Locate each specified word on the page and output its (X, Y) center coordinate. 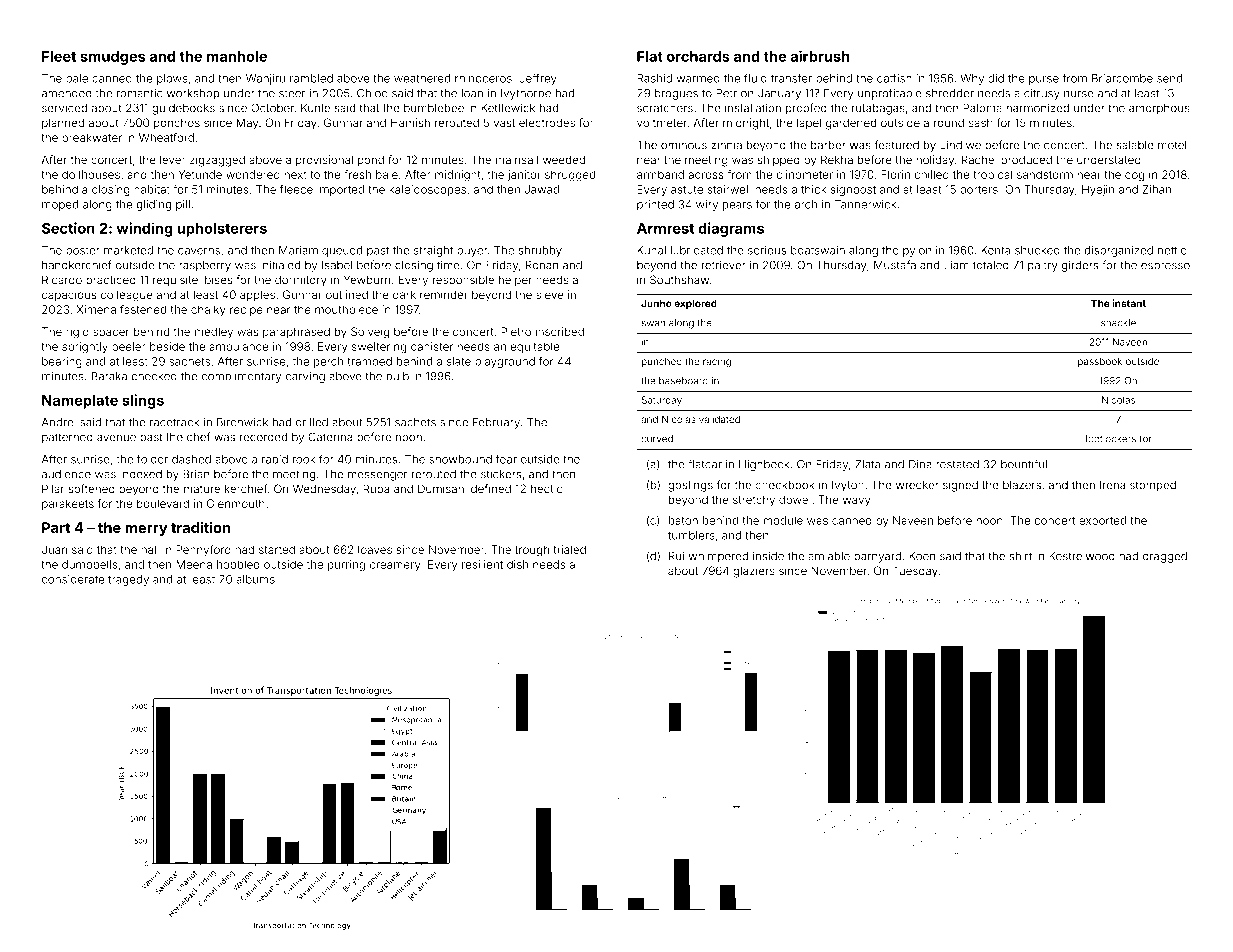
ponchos (177, 124)
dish (517, 564)
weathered (422, 78)
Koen (922, 556)
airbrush (820, 56)
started (277, 549)
